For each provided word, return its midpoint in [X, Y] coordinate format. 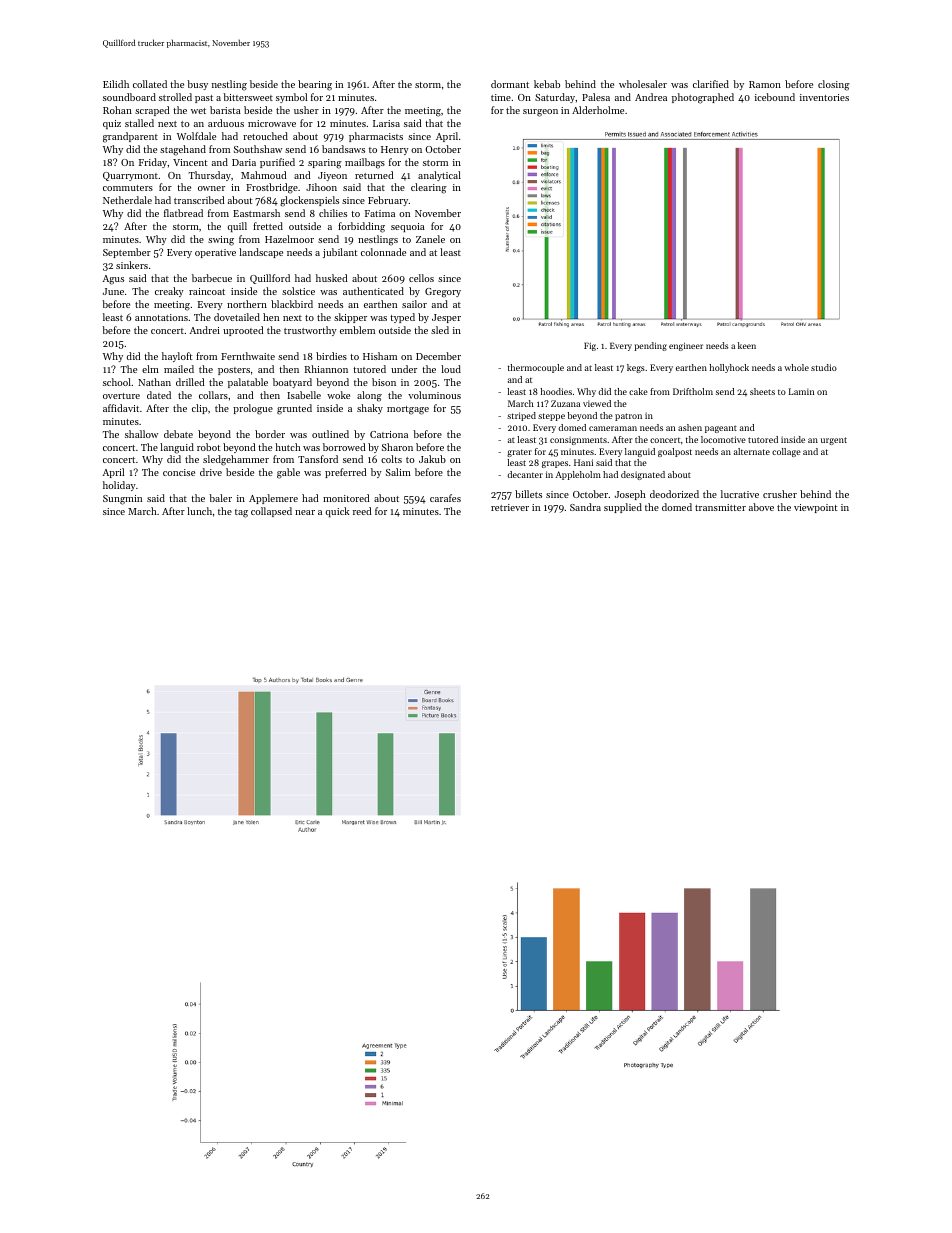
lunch [199, 511]
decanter [525, 474]
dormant [510, 84]
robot [209, 447]
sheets [762, 391]
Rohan [117, 110]
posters [234, 371]
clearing [429, 188]
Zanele [430, 239]
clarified [711, 84]
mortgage [408, 410]
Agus [113, 280]
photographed [703, 98]
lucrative [740, 494]
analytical [439, 176]
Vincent [190, 162]
